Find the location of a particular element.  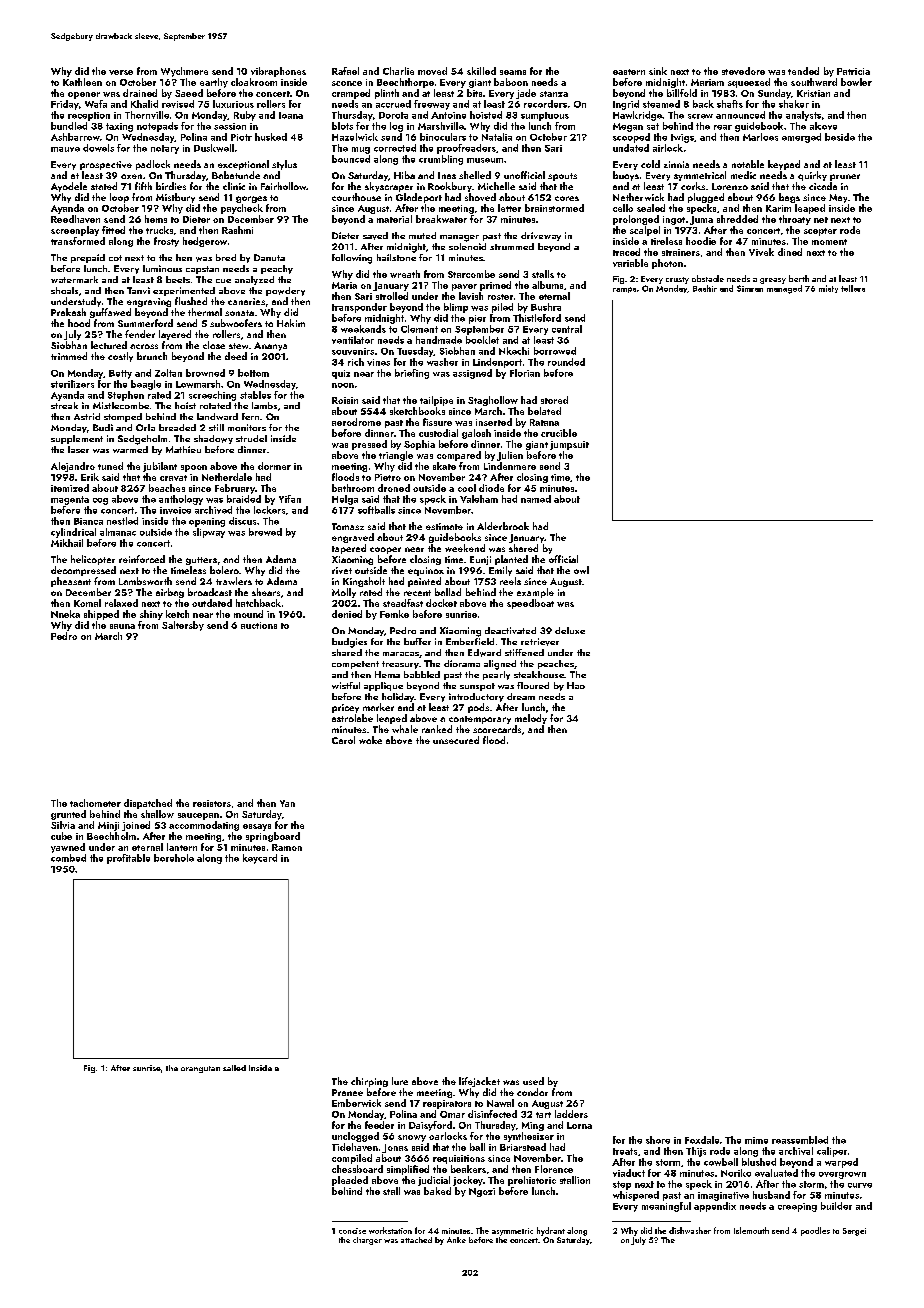

Hao is located at coordinates (576, 685).
